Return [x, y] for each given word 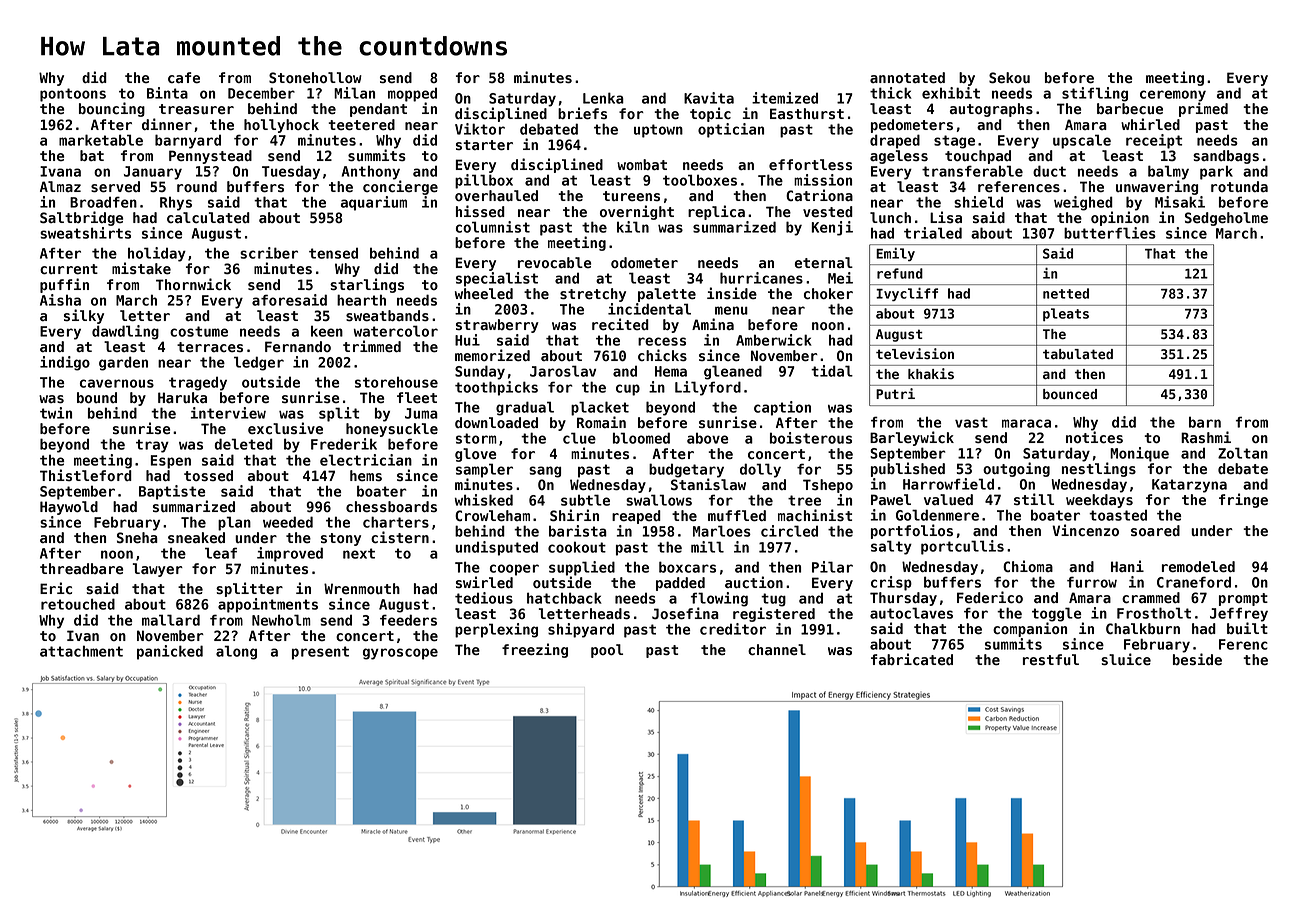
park [1216, 172]
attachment [81, 651]
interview [228, 413]
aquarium [374, 203]
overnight [637, 212]
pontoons [73, 95]
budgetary [686, 470]
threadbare [81, 569]
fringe [1243, 500]
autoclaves [911, 613]
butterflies [1110, 233]
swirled [484, 582]
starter [484, 145]
